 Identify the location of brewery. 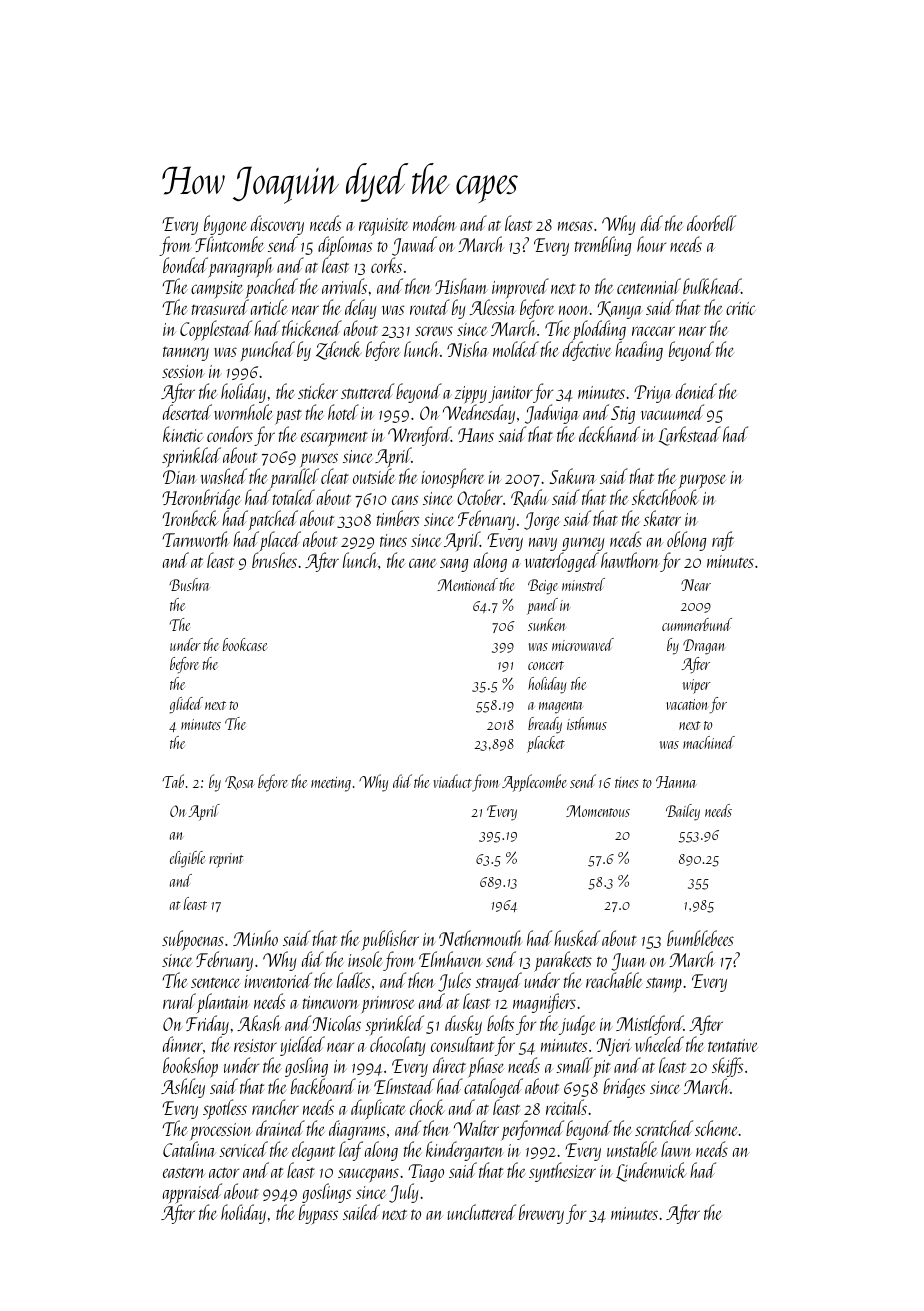
(541, 1214).
